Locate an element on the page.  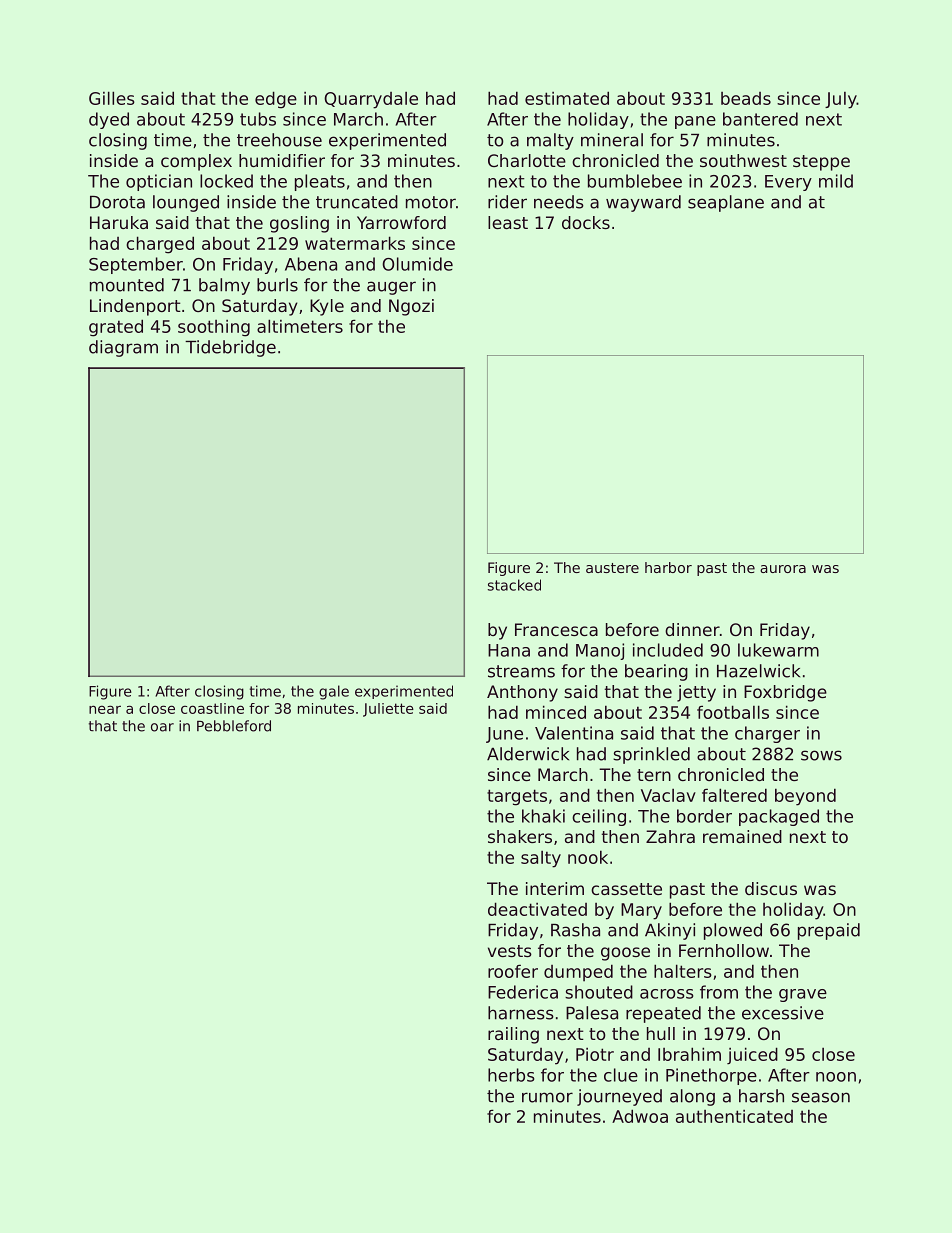
oar is located at coordinates (162, 727).
